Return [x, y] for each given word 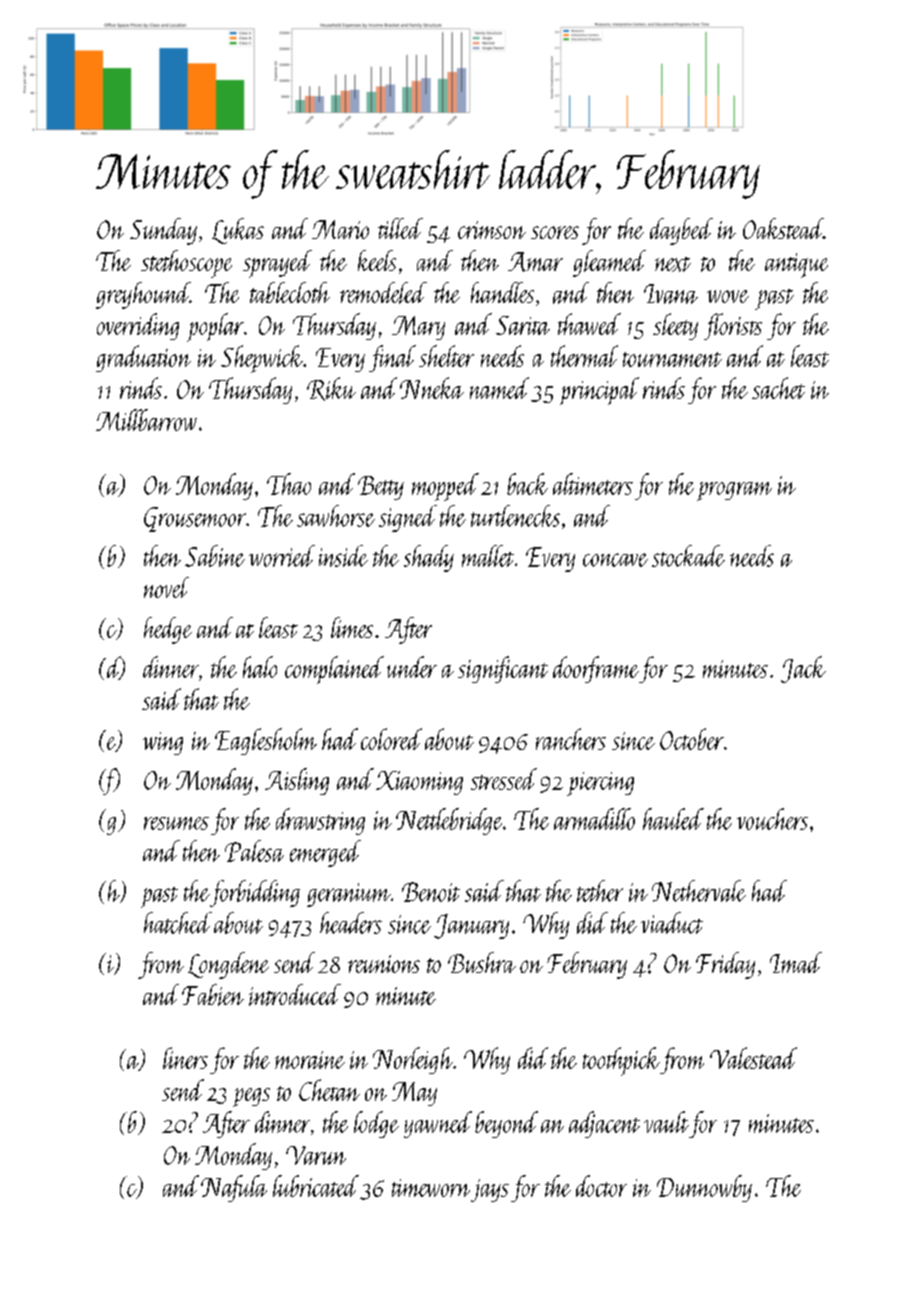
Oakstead [783, 228]
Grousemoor [195, 519]
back [527, 484]
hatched [178, 923]
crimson [492, 230]
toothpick [621, 1061]
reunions [384, 964]
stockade [688, 556]
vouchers [772, 819]
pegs [251, 1097]
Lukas [238, 231]
